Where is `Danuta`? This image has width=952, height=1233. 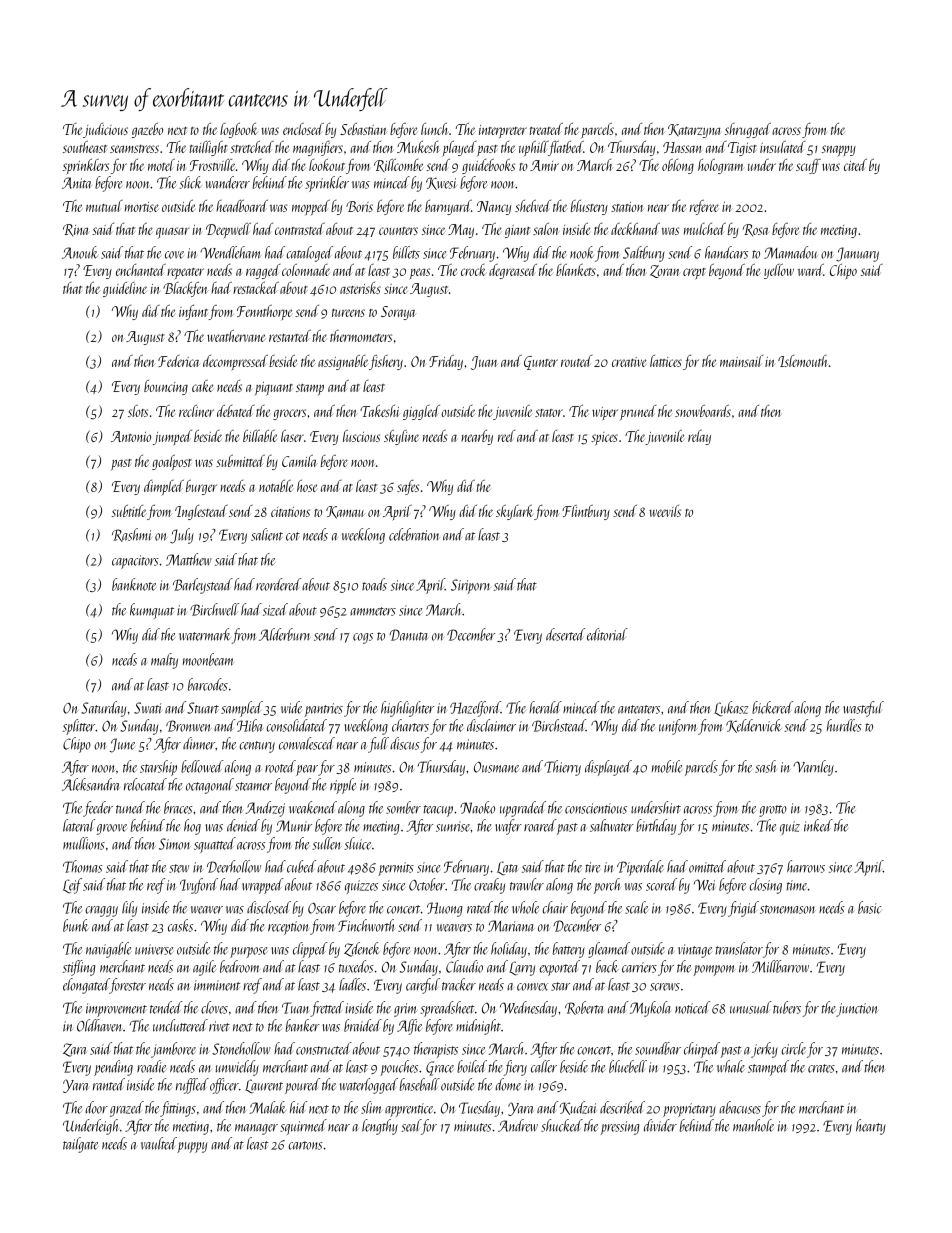
Danuta is located at coordinates (409, 635).
